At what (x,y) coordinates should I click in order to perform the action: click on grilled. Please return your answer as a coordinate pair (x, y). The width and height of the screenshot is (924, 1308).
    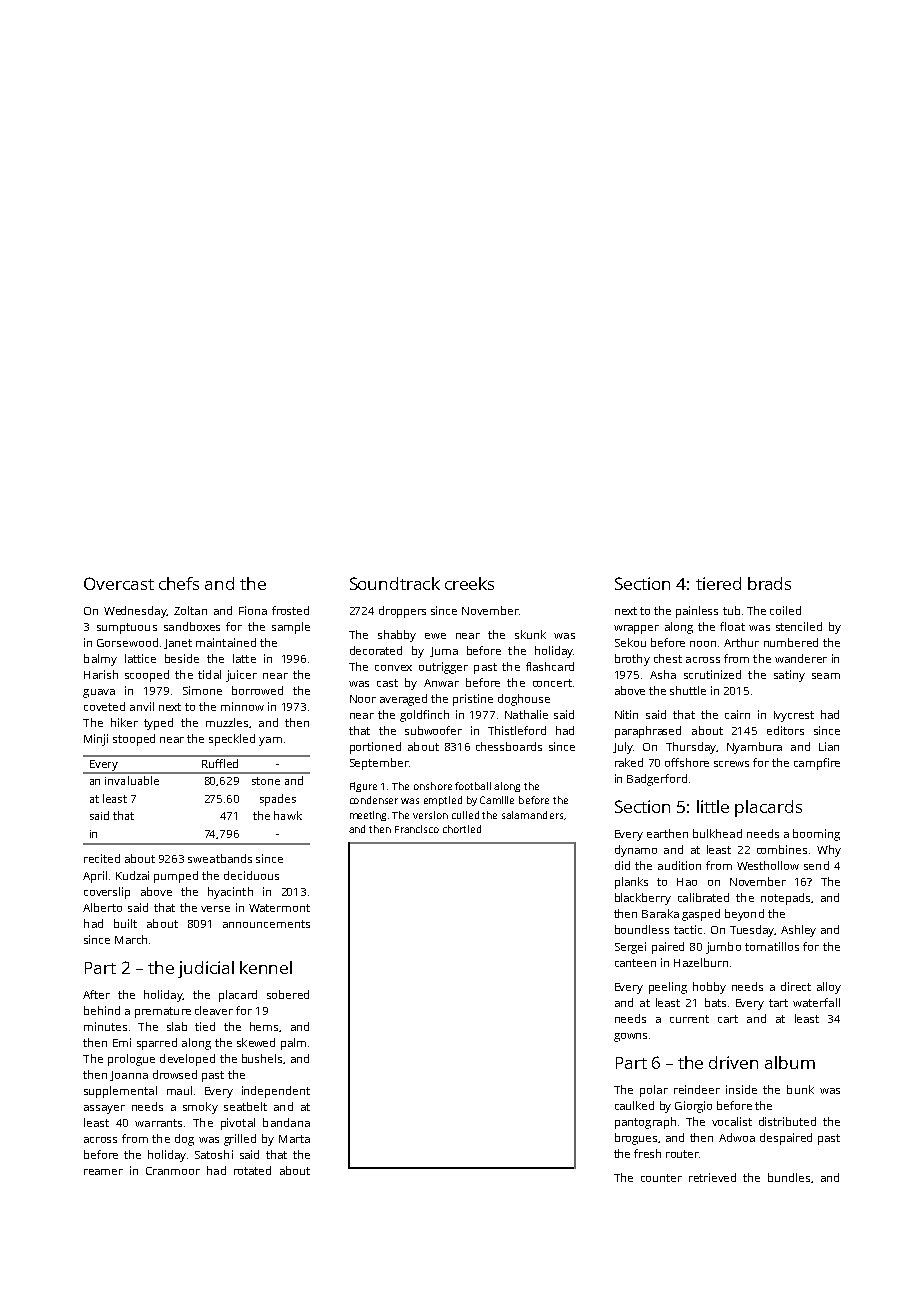
    Looking at the image, I should click on (240, 1140).
